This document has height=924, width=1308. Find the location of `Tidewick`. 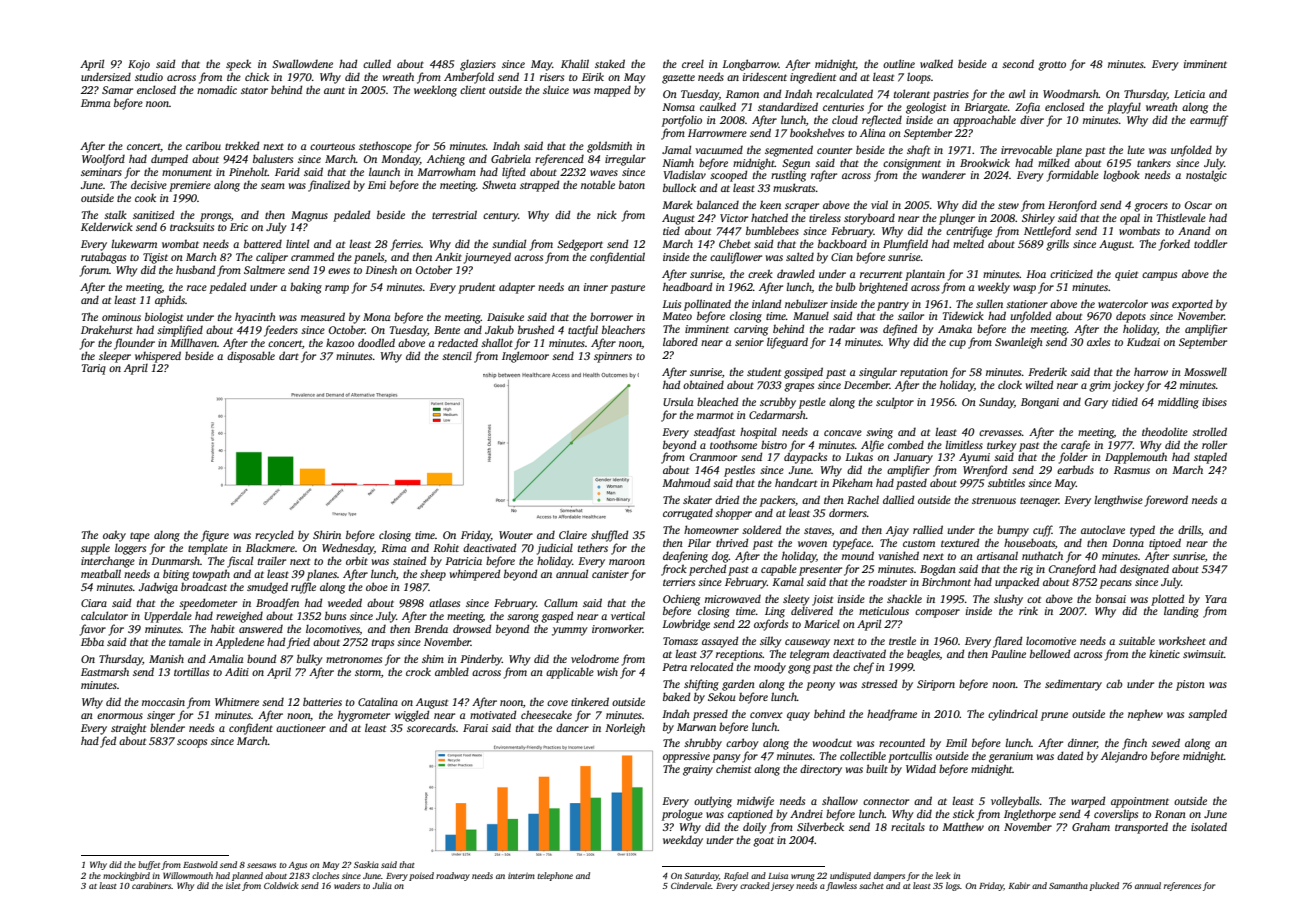

Tidewick is located at coordinates (963, 315).
